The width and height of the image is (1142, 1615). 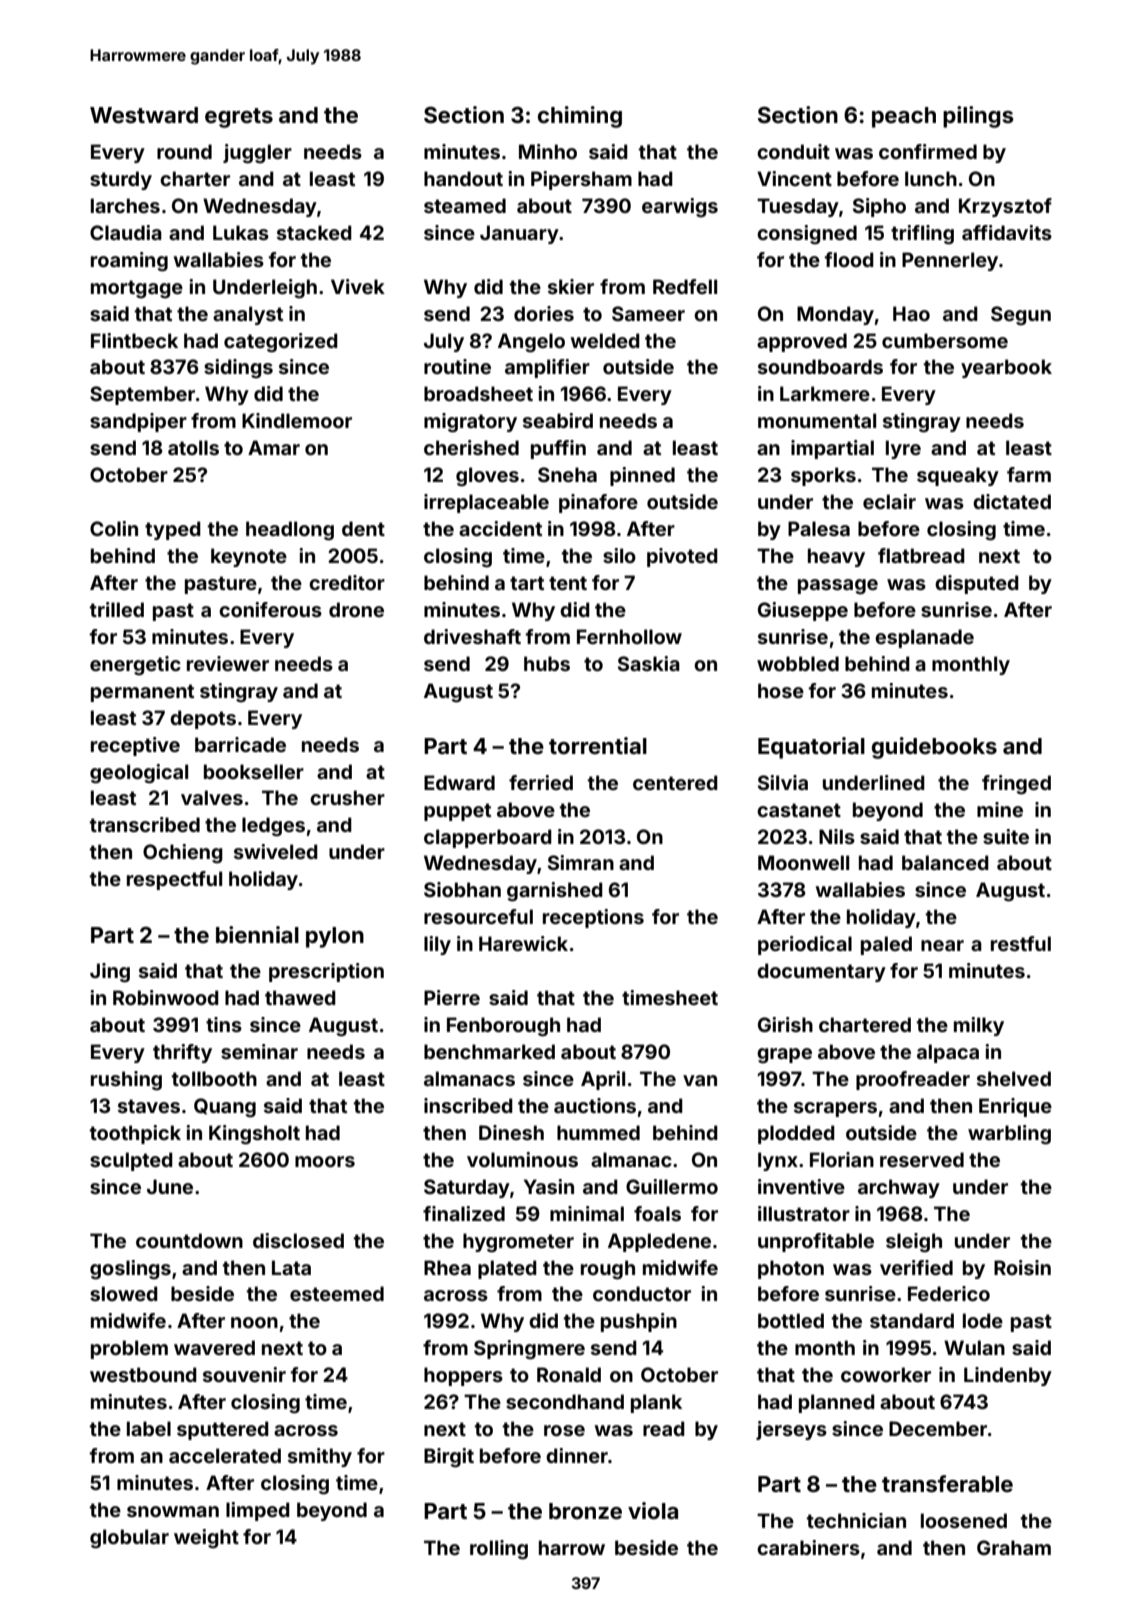 What do you see at coordinates (819, 528) in the image?
I see `Palesa` at bounding box center [819, 528].
